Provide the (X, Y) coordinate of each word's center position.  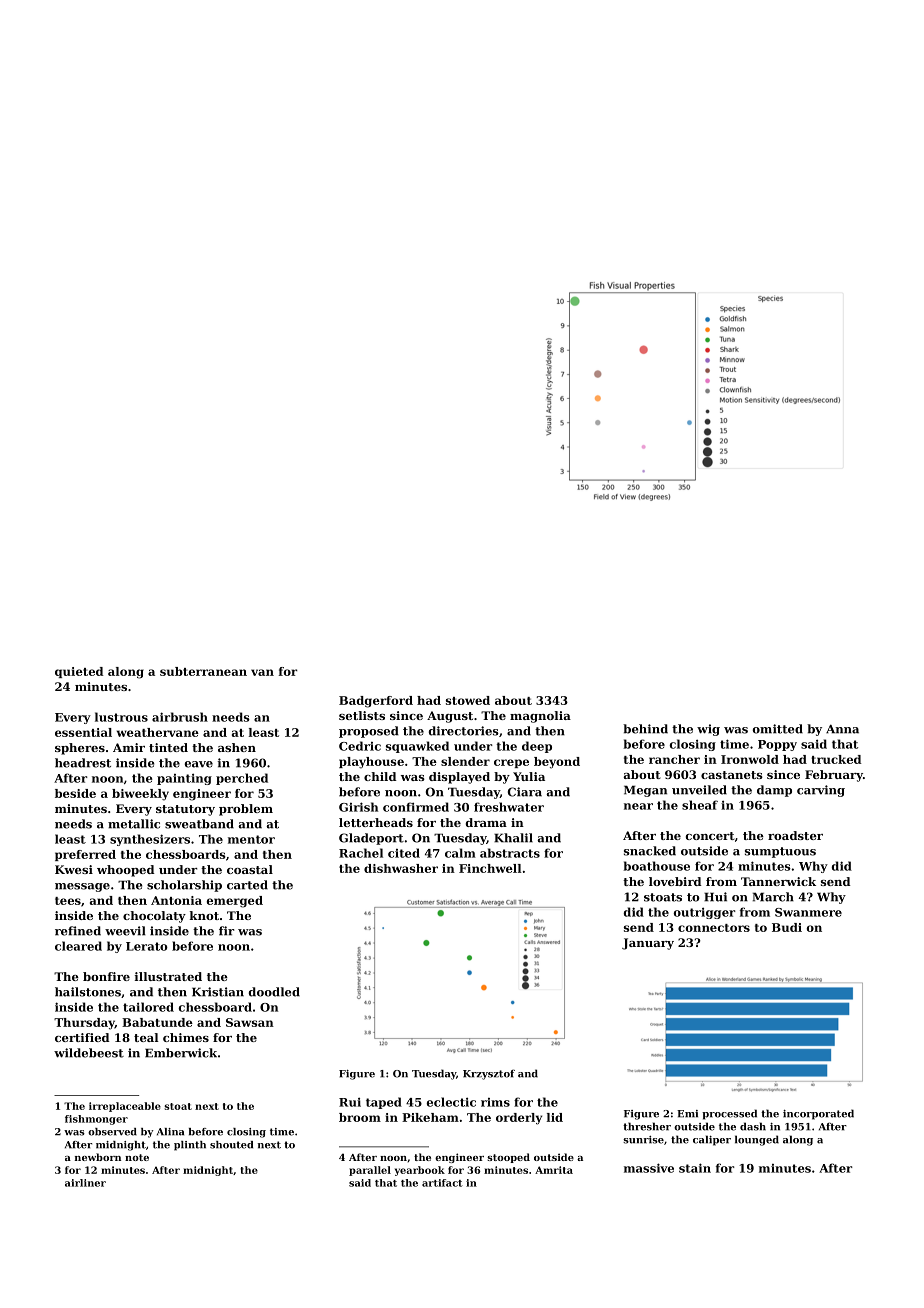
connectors (714, 928)
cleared (78, 946)
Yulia (529, 776)
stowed (468, 700)
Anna (842, 729)
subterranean (203, 671)
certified (82, 1037)
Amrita (554, 1170)
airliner (85, 1183)
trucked (836, 759)
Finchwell (490, 868)
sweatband (199, 824)
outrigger (704, 913)
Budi (787, 927)
